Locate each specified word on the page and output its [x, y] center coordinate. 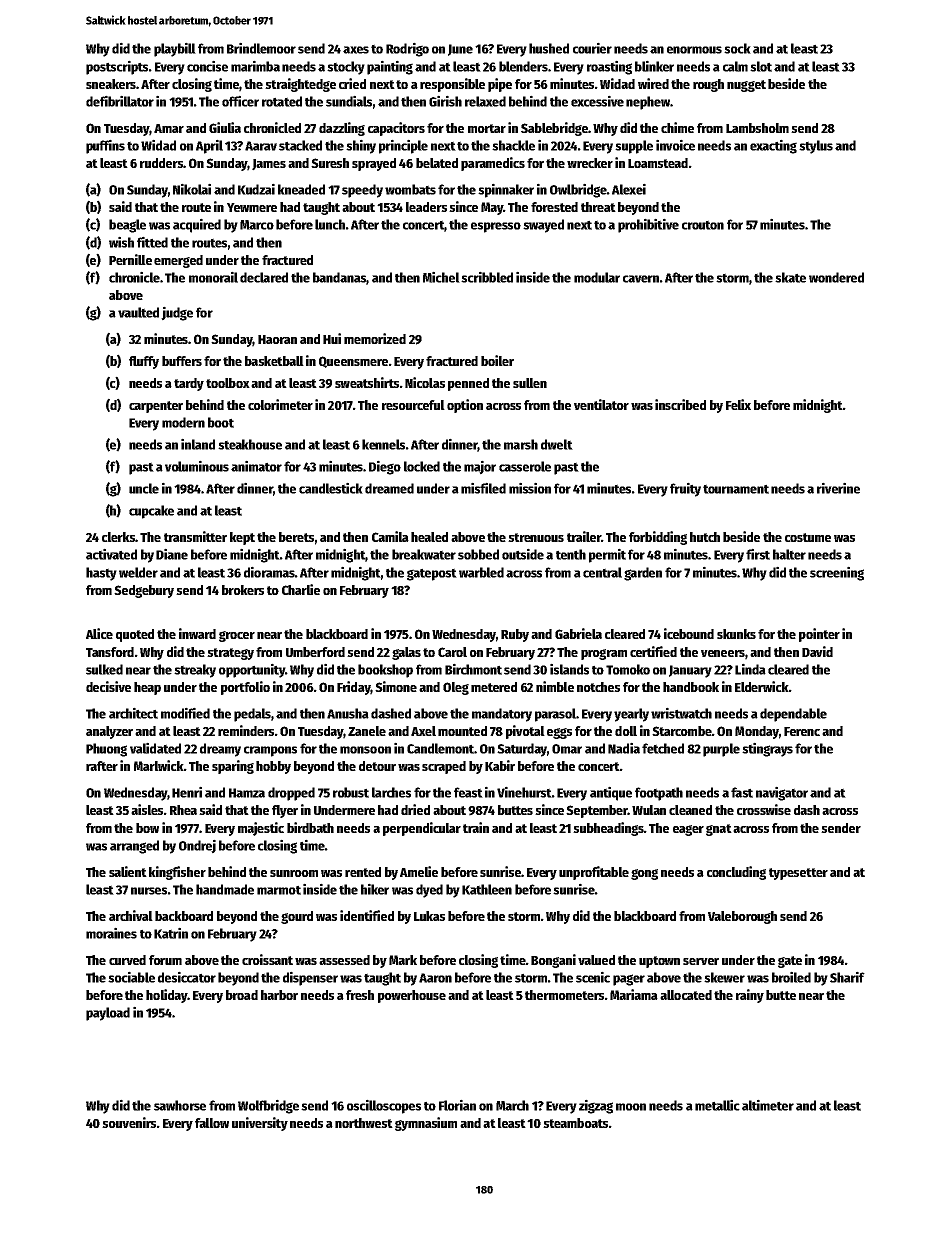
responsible [452, 85]
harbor [279, 995]
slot [761, 66]
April [209, 146]
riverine [838, 488]
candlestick [331, 488]
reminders [246, 730]
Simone [396, 686]
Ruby [515, 635]
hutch [705, 537]
